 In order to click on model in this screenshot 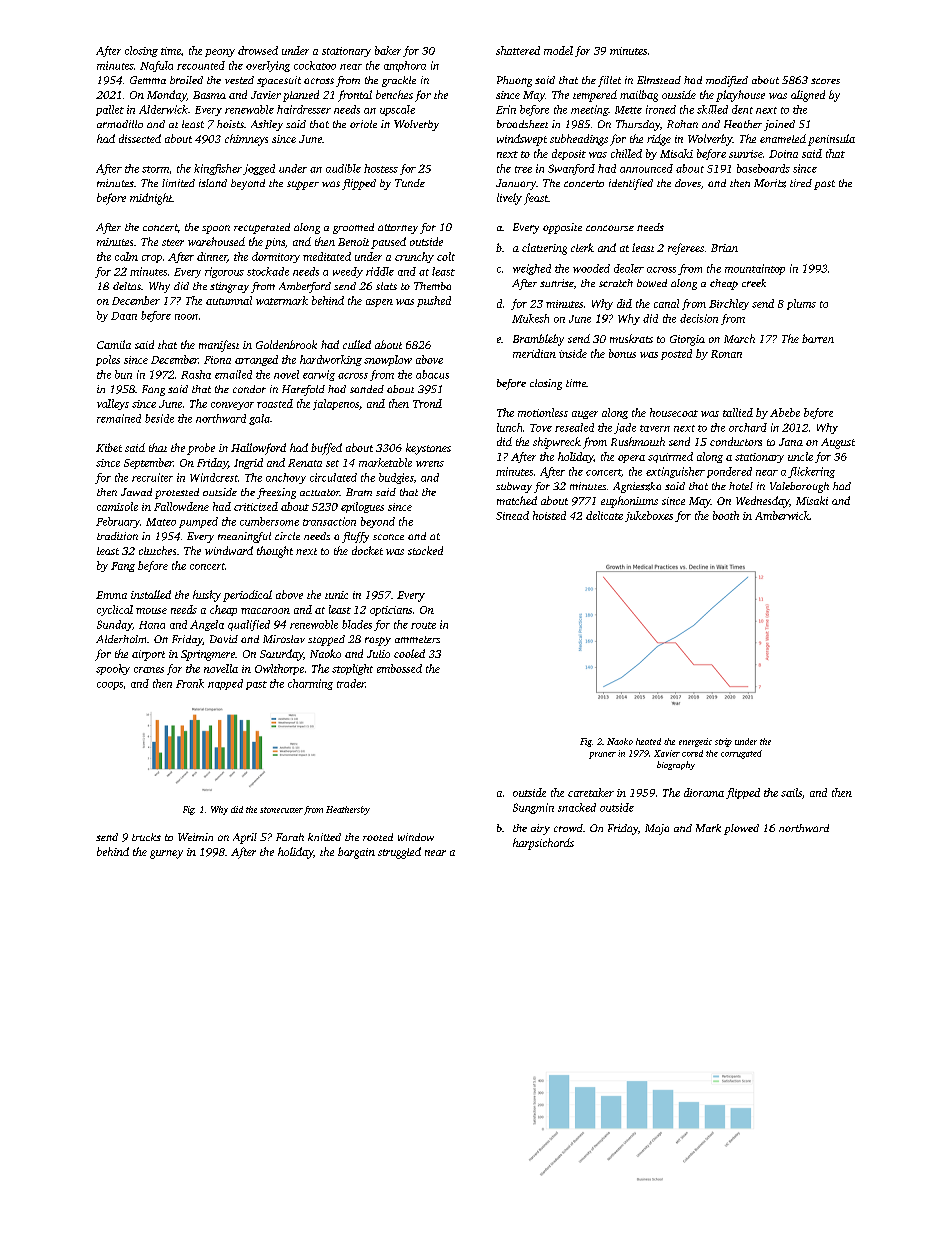, I will do `click(558, 50)`.
